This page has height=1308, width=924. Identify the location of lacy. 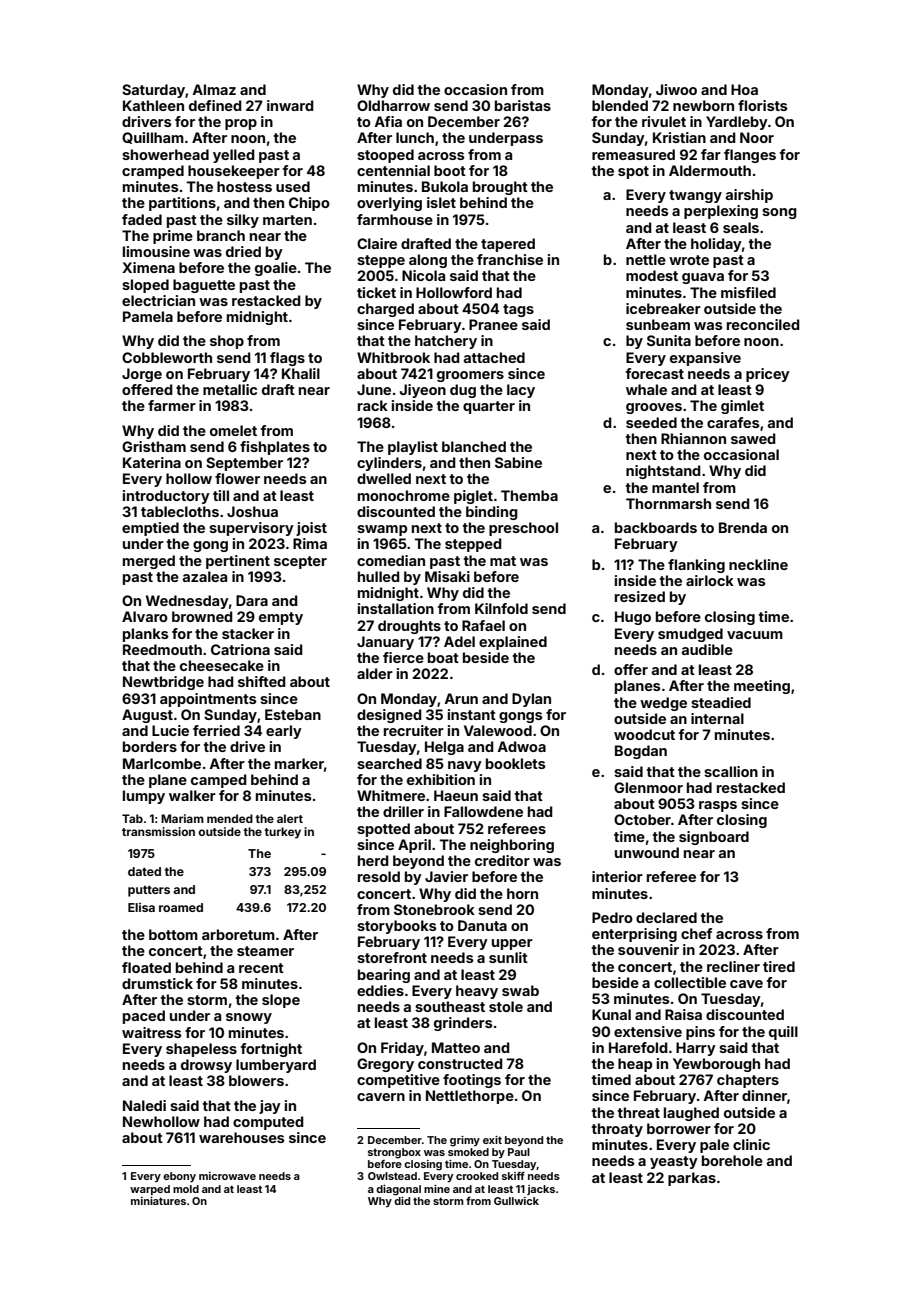
(521, 391).
